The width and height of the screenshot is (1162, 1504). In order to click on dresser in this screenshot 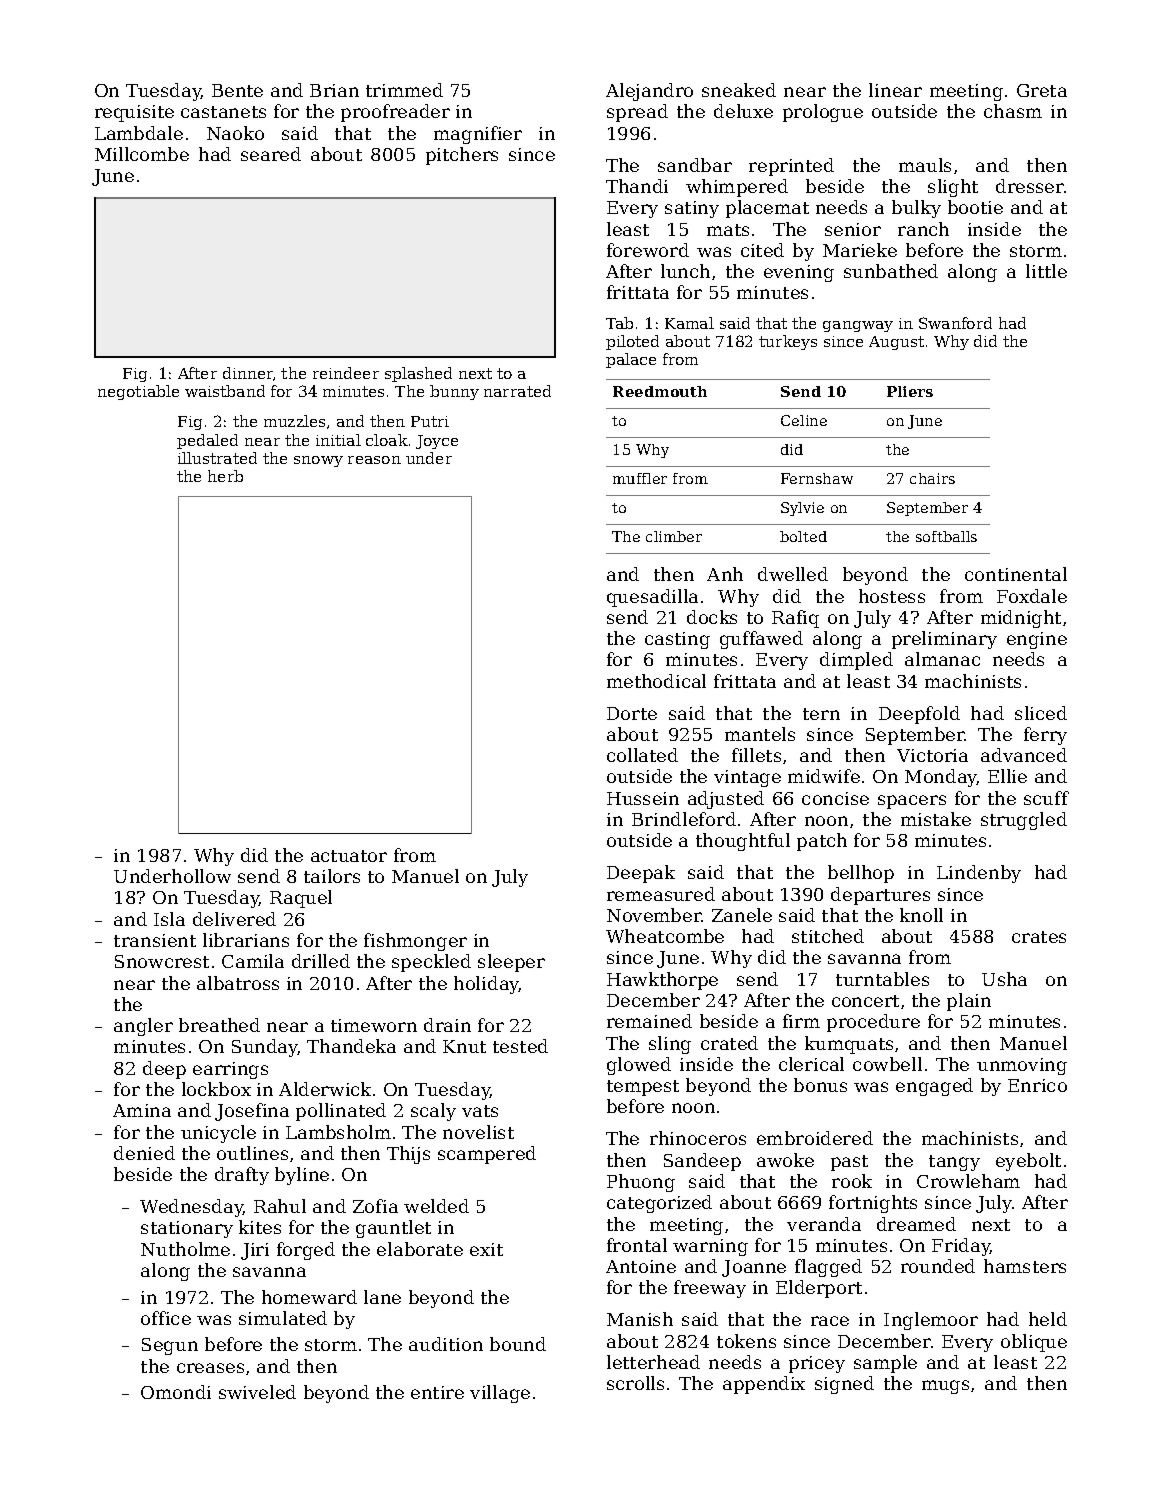, I will do `click(1030, 186)`.
